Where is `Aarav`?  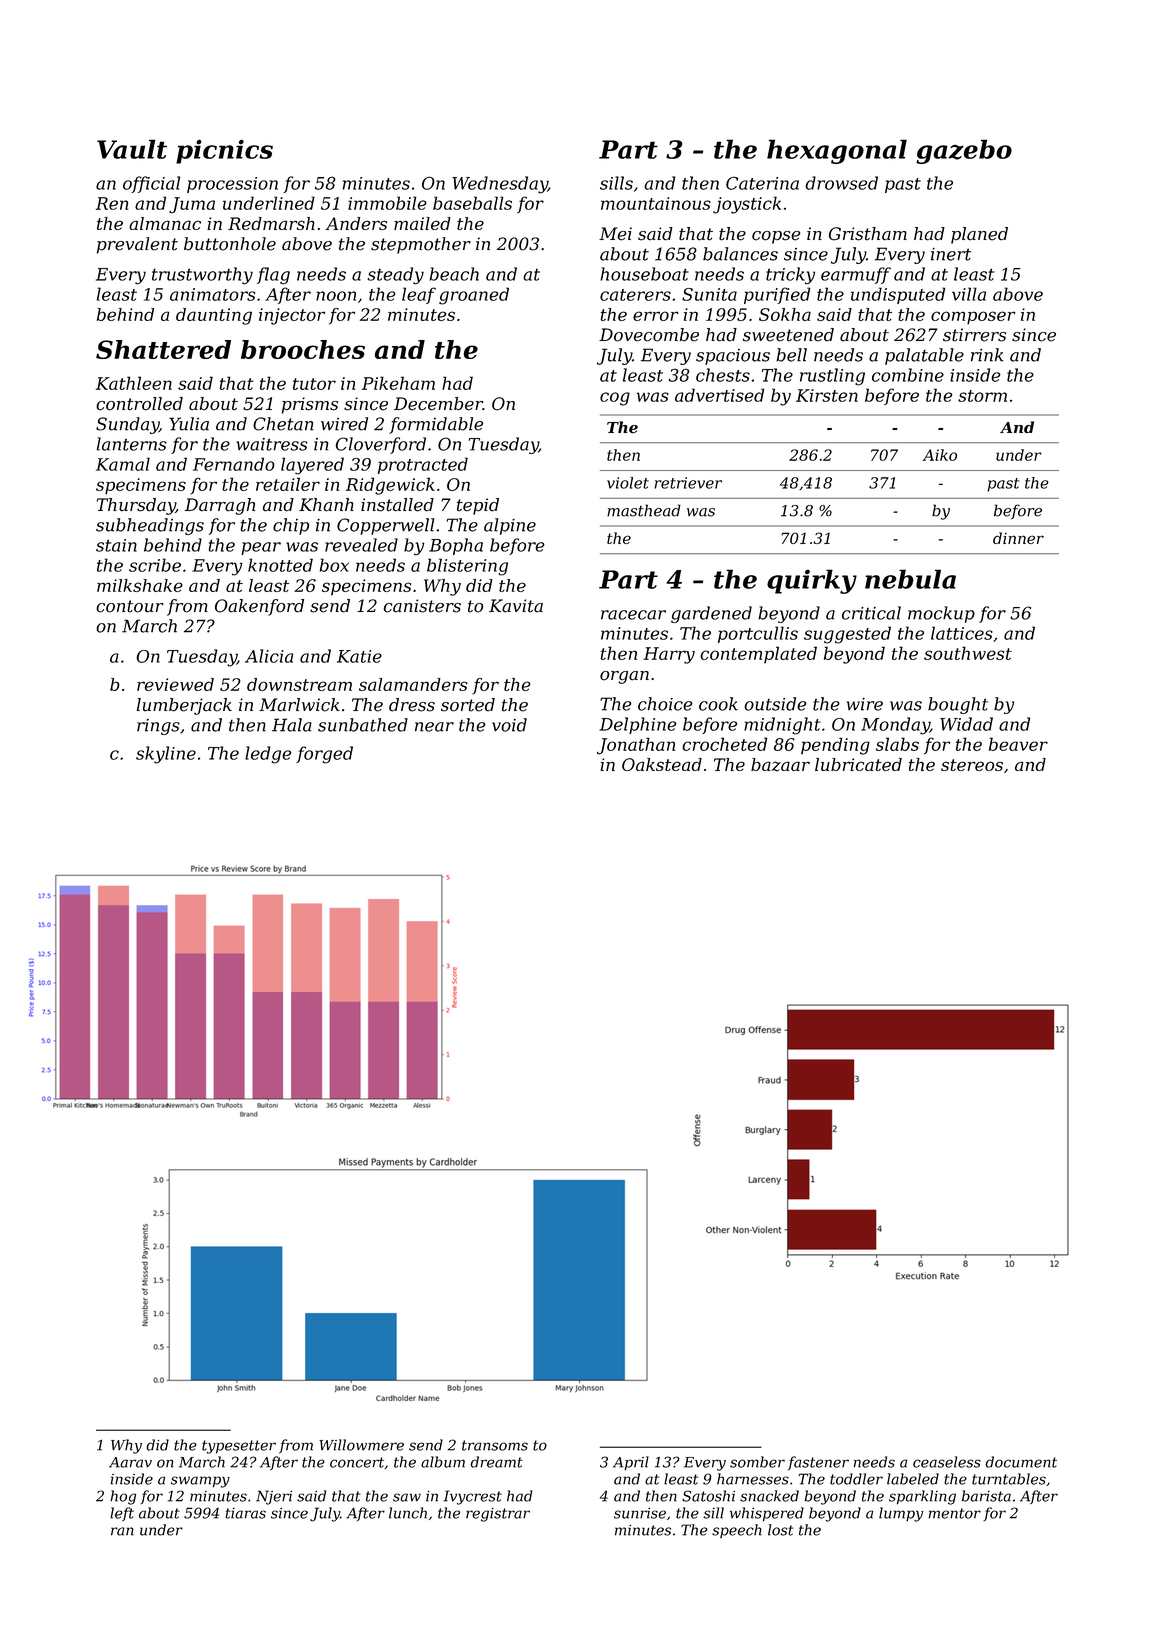
Aarav is located at coordinates (130, 1462).
